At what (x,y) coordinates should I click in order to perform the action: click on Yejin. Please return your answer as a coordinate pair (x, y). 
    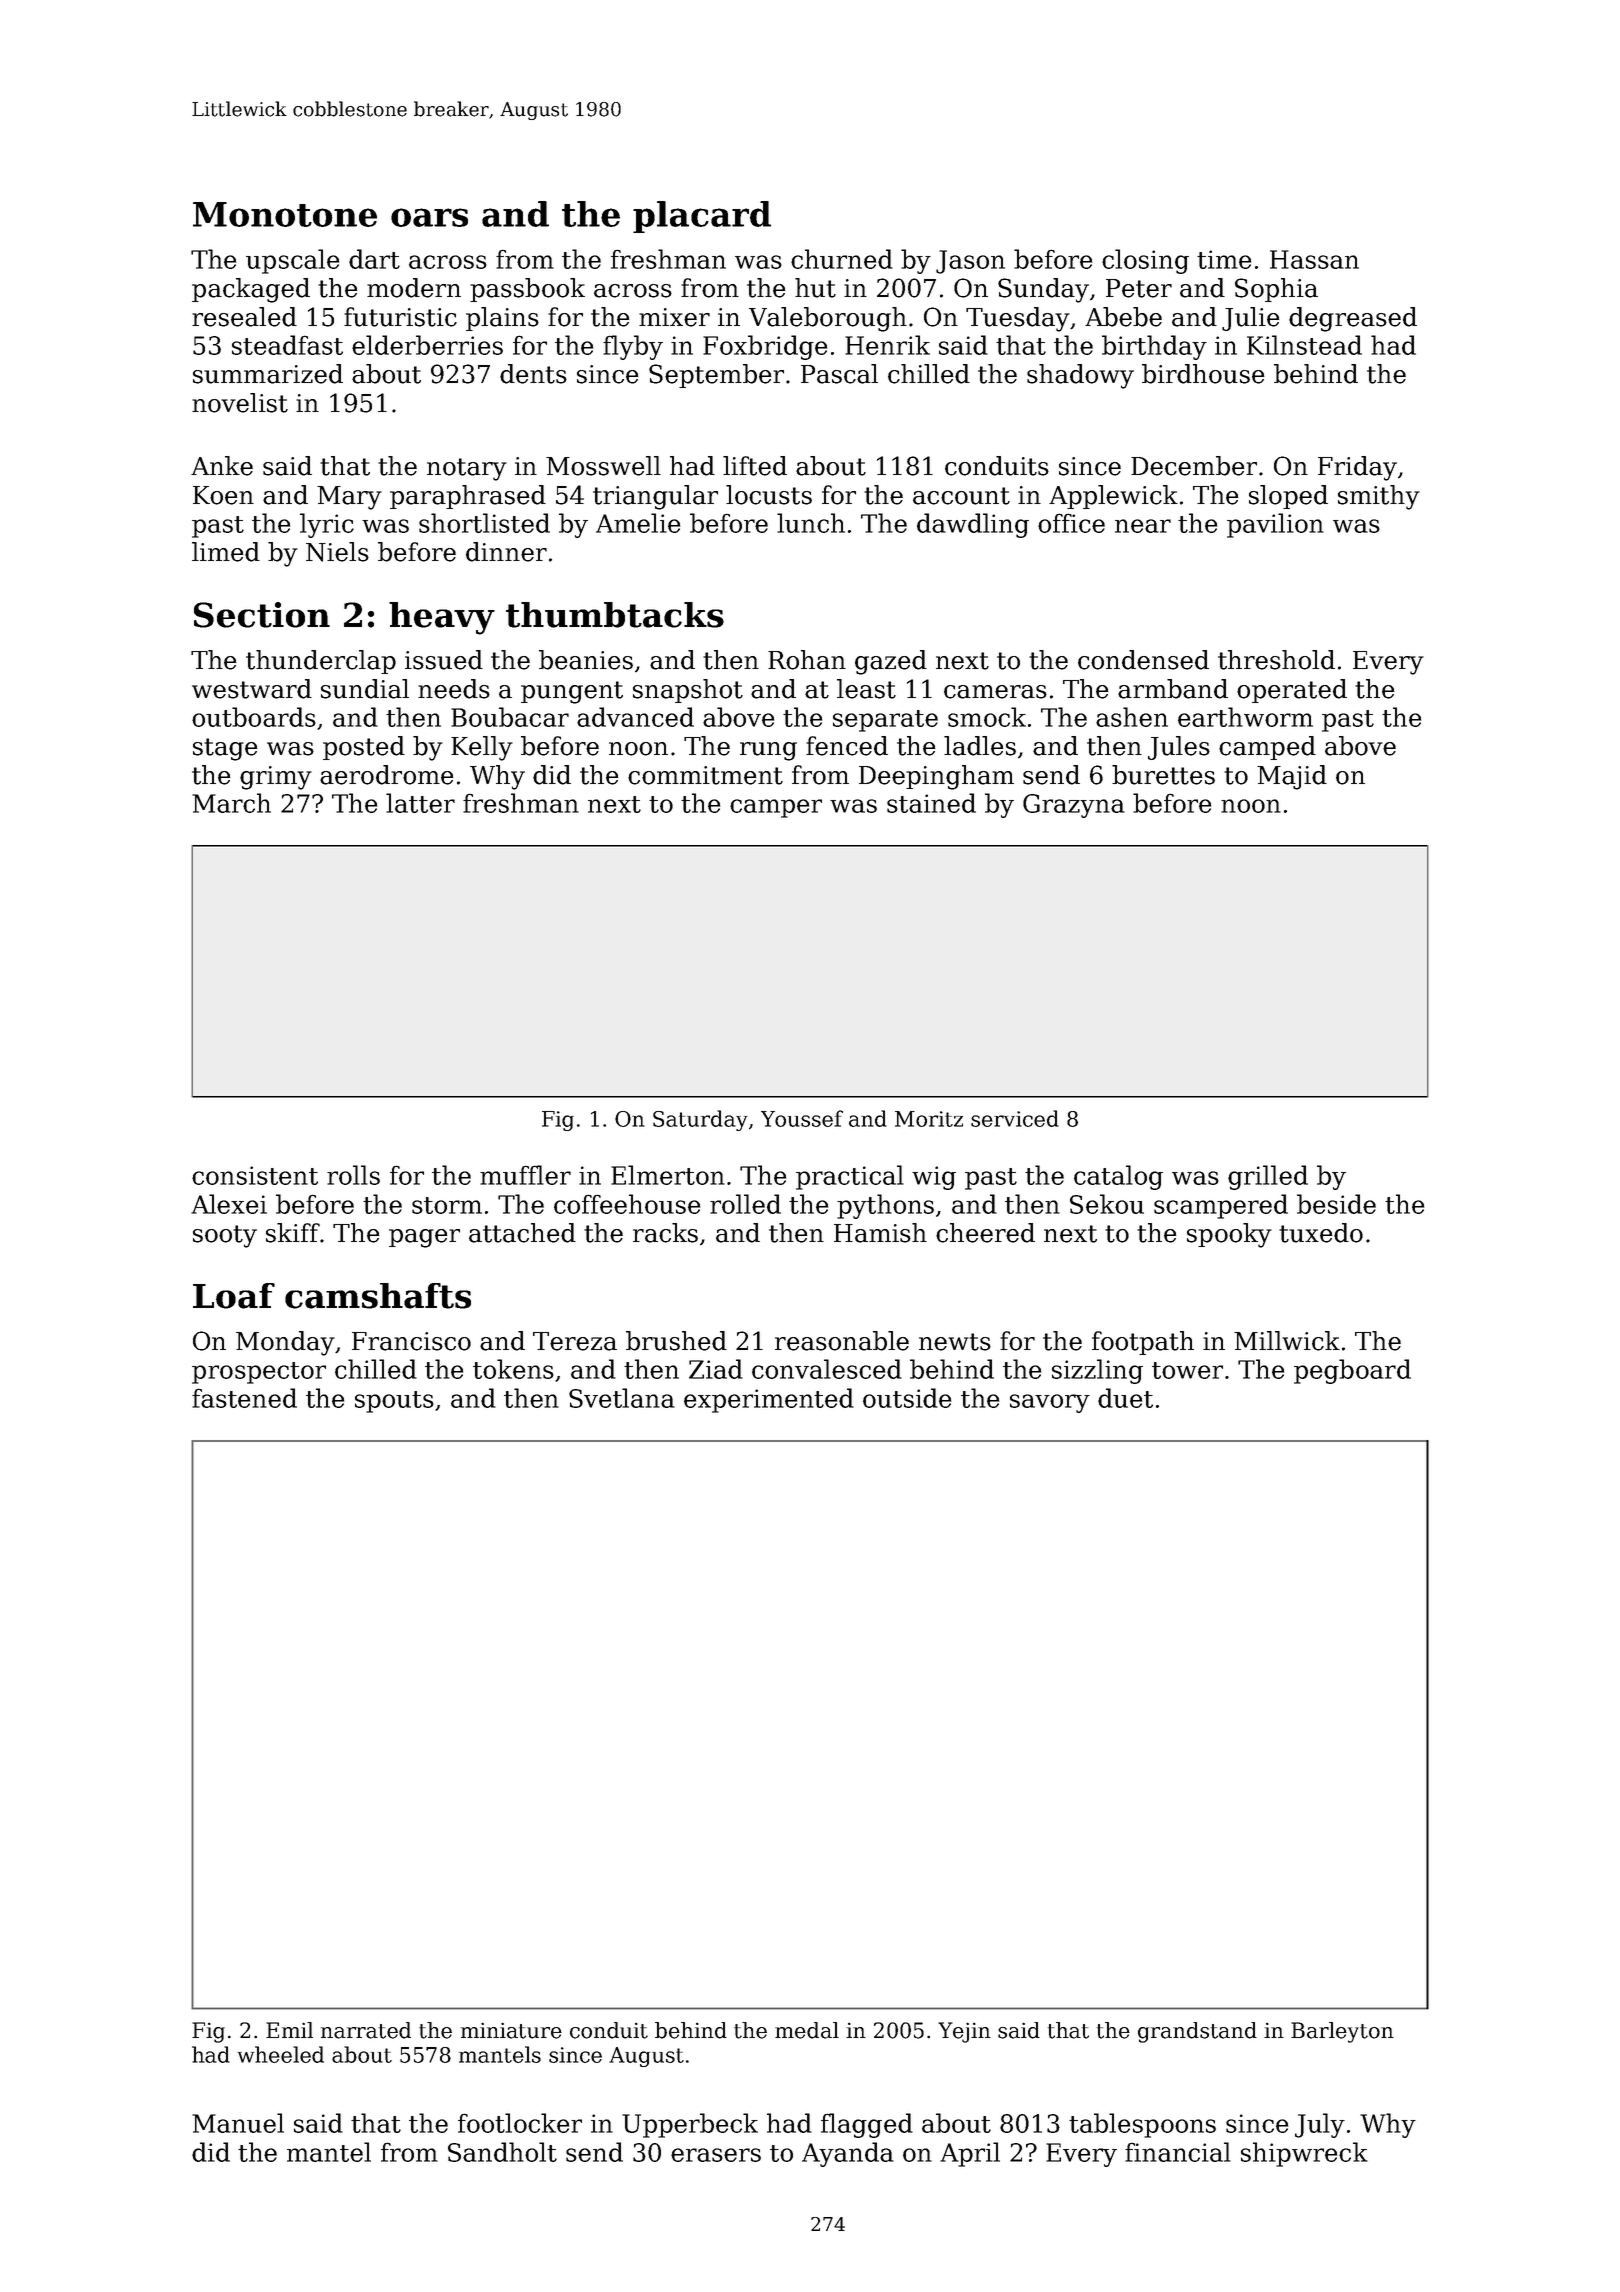
    Looking at the image, I should click on (964, 2032).
